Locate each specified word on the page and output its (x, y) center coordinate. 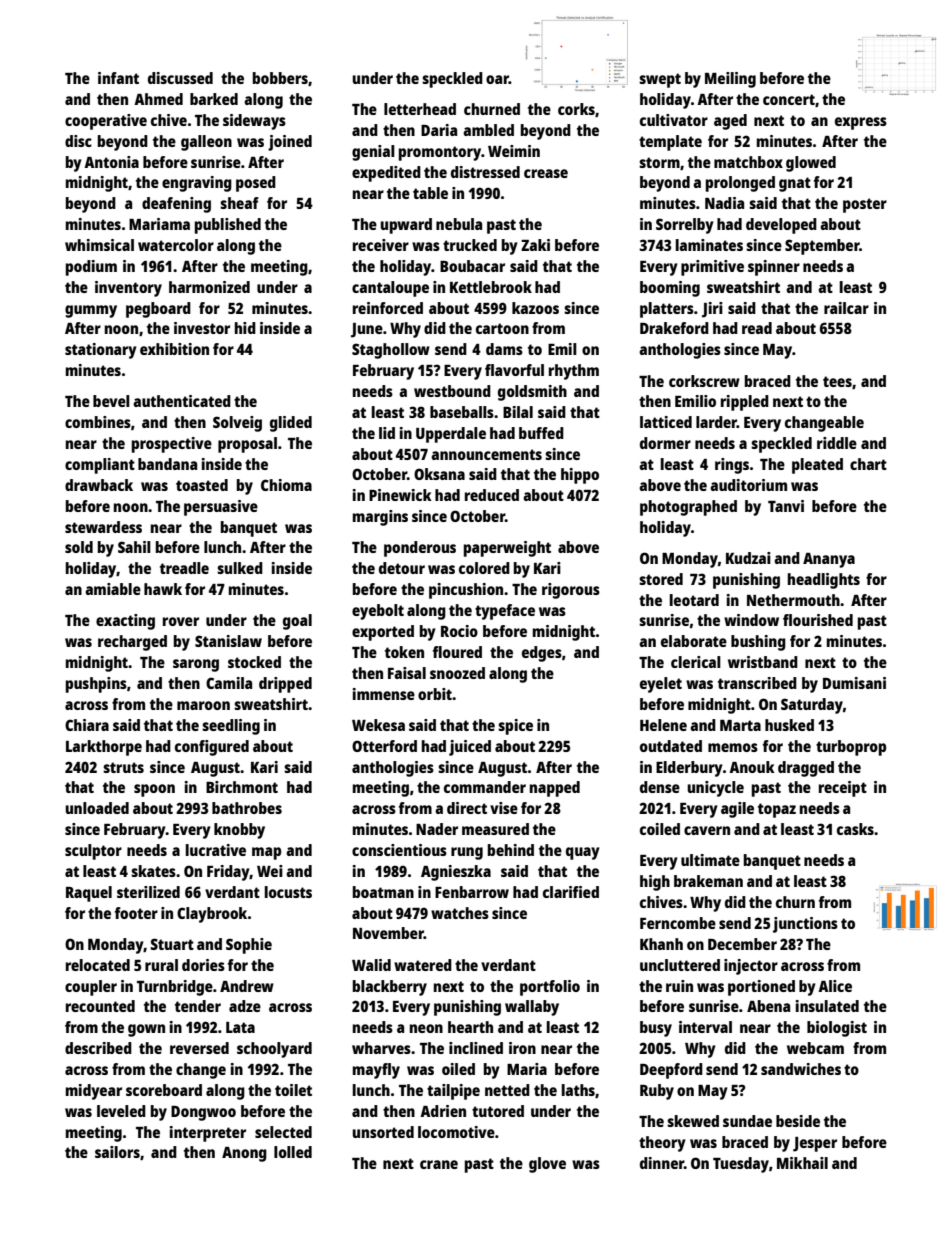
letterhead (420, 109)
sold (79, 547)
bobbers (280, 78)
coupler (91, 988)
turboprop (851, 748)
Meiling (730, 80)
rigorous (571, 591)
